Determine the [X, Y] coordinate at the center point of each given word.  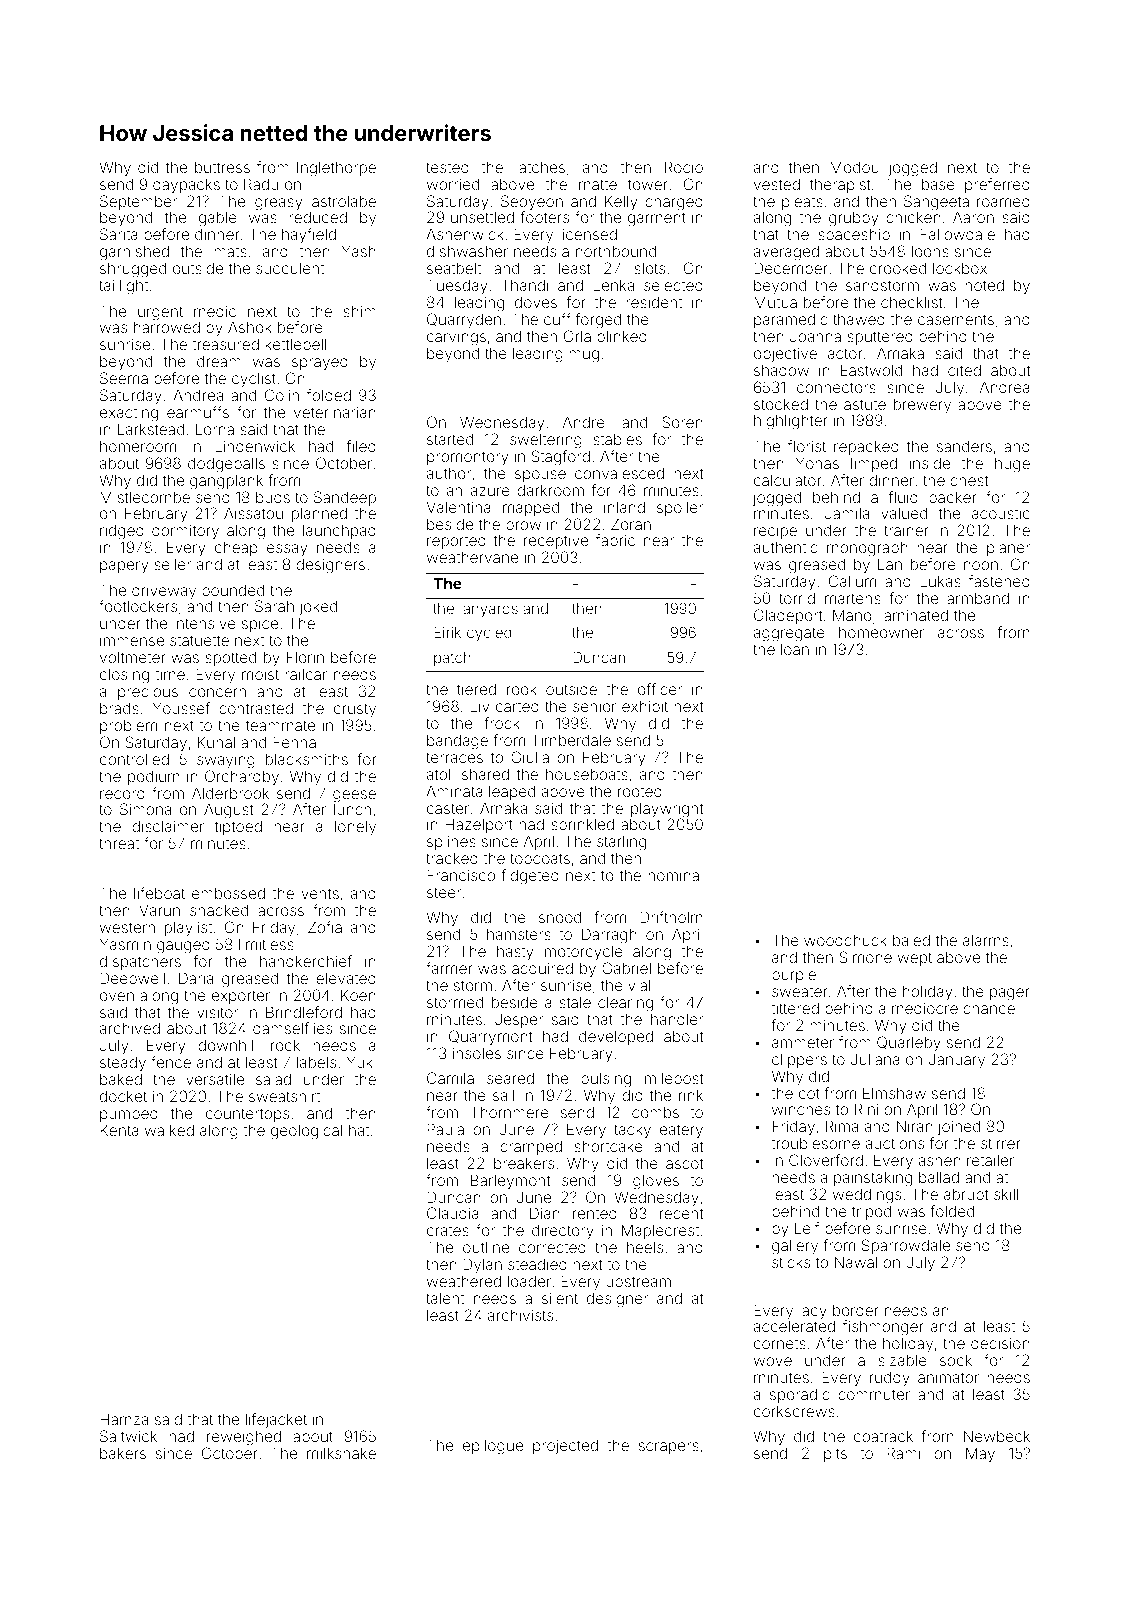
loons [930, 251]
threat [119, 843]
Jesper [519, 1021]
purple [794, 976]
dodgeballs [226, 465]
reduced [318, 217]
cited [964, 370]
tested [447, 167]
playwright [667, 810]
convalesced [619, 473]
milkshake [341, 1453]
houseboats [587, 774]
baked [121, 1079]
